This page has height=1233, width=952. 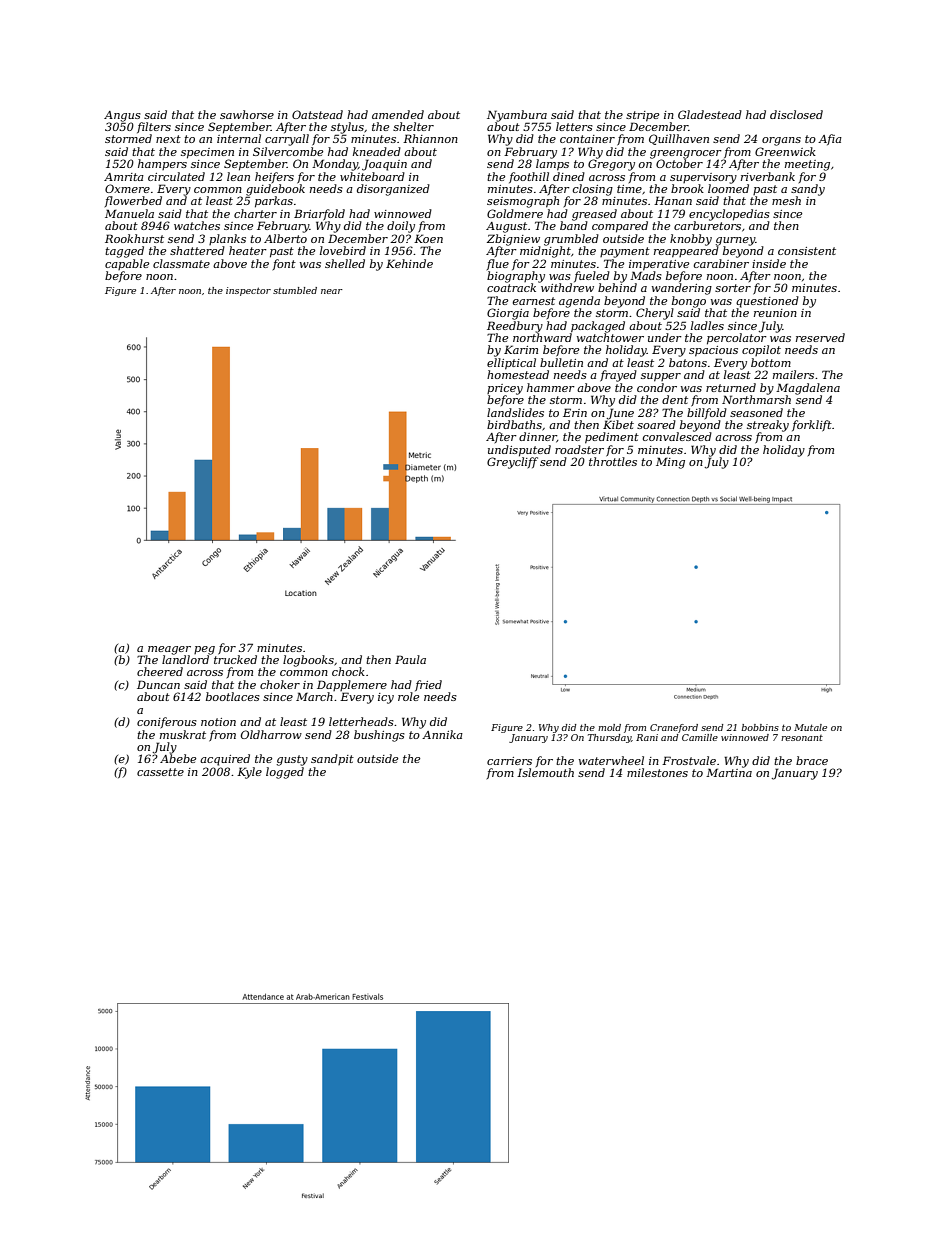 I want to click on Rhiannon, so click(x=430, y=138).
